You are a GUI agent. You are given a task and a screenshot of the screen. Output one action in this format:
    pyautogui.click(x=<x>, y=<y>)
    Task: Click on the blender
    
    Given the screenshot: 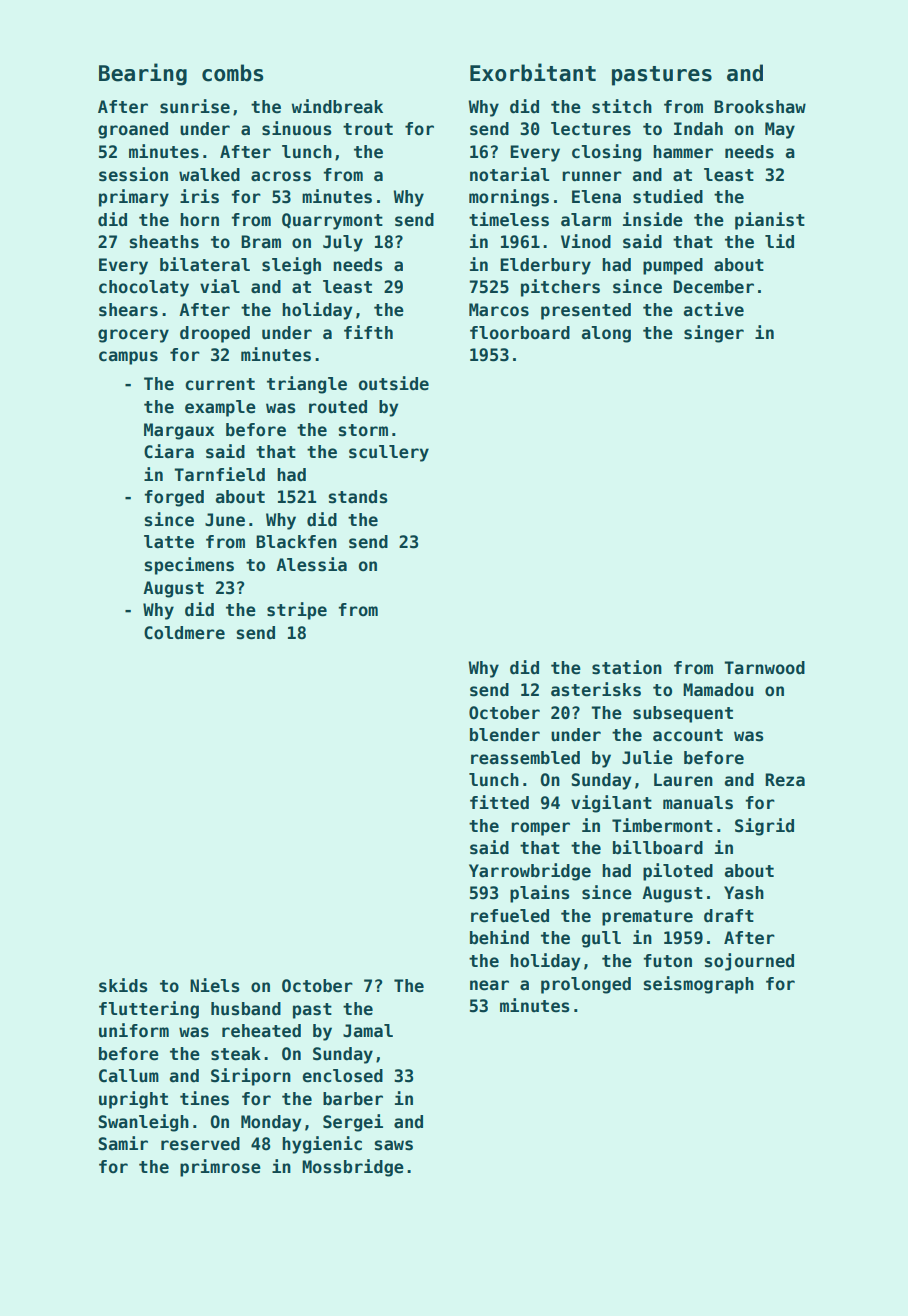 What is the action you would take?
    pyautogui.click(x=505, y=735)
